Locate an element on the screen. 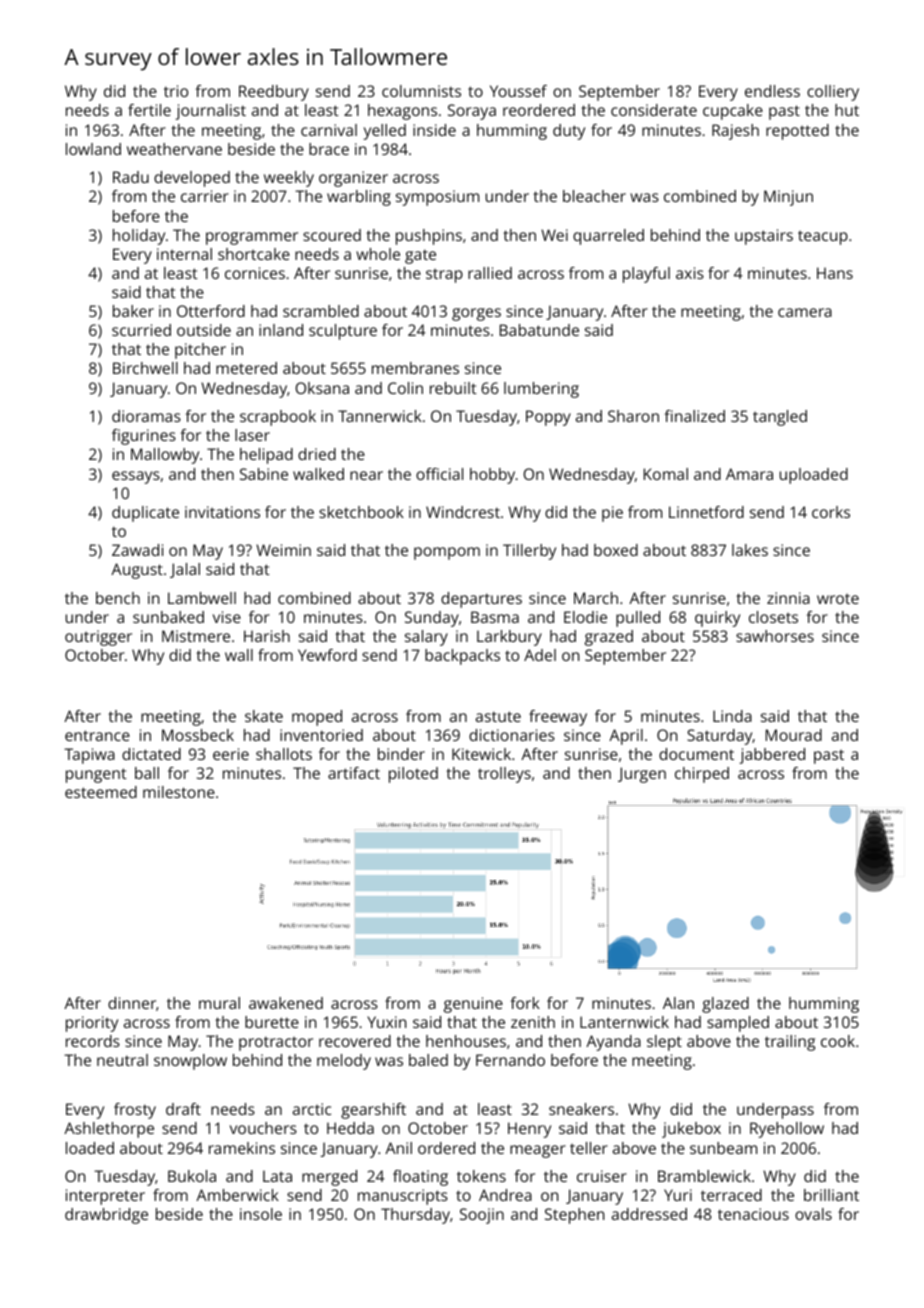 The width and height of the screenshot is (924, 1308). cook is located at coordinates (838, 1041).
